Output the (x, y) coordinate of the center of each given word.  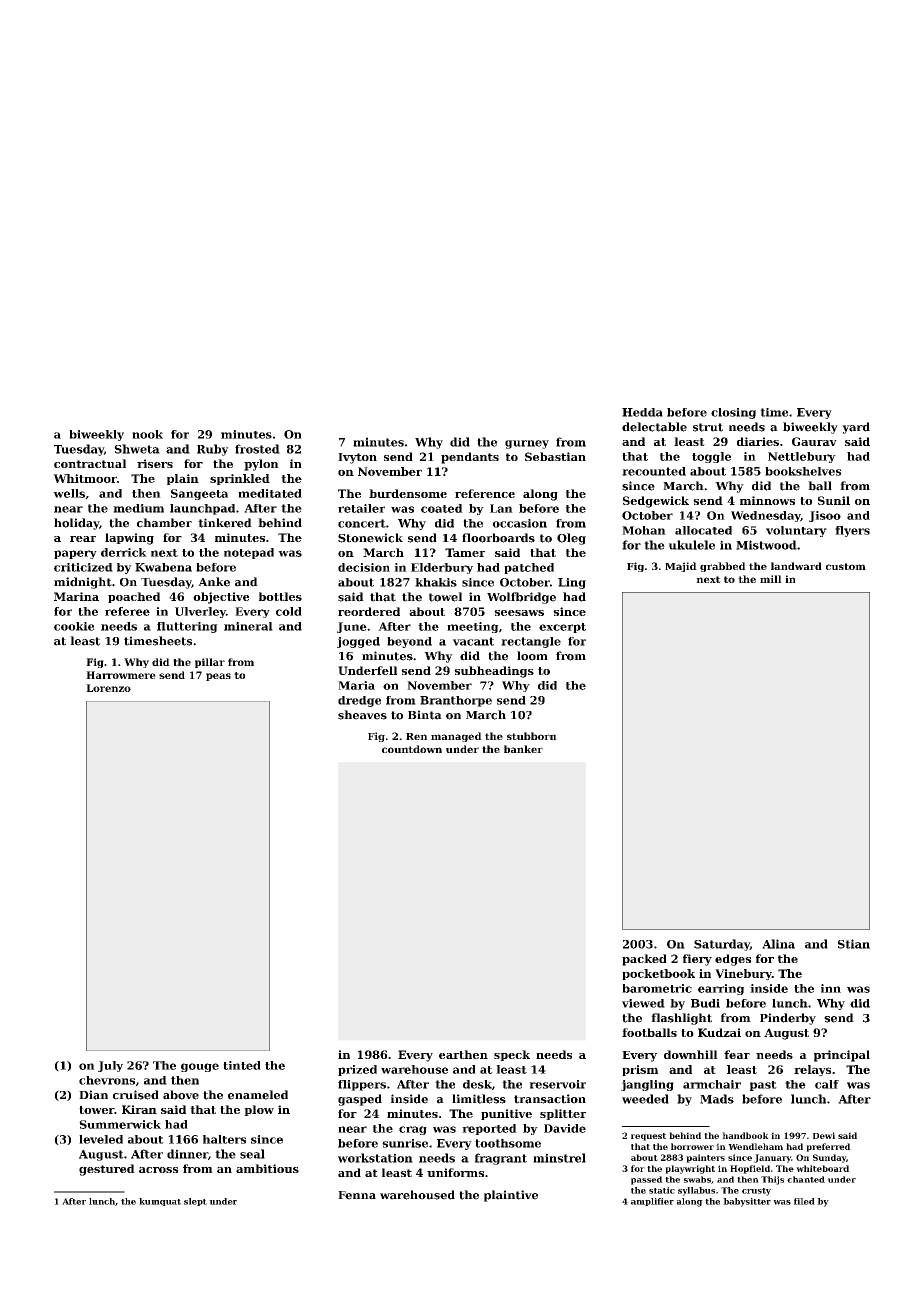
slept (195, 1202)
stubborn (532, 736)
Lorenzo (108, 688)
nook (147, 434)
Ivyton (357, 458)
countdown (412, 749)
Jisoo (825, 516)
